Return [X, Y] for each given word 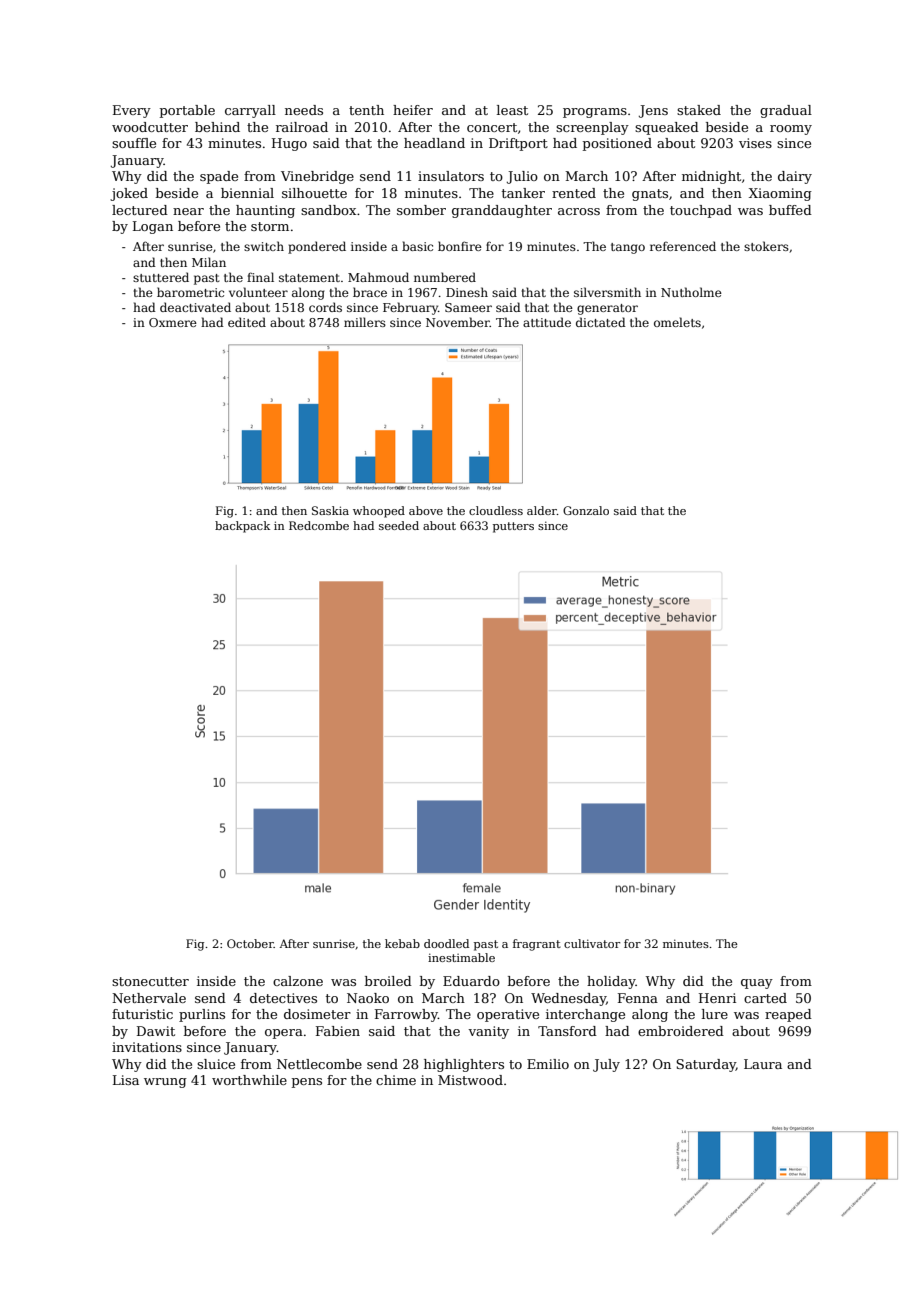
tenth [366, 110]
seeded [399, 525]
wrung [165, 1083]
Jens [653, 111]
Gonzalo [586, 510]
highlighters [464, 1065]
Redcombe [319, 525]
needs [304, 110]
